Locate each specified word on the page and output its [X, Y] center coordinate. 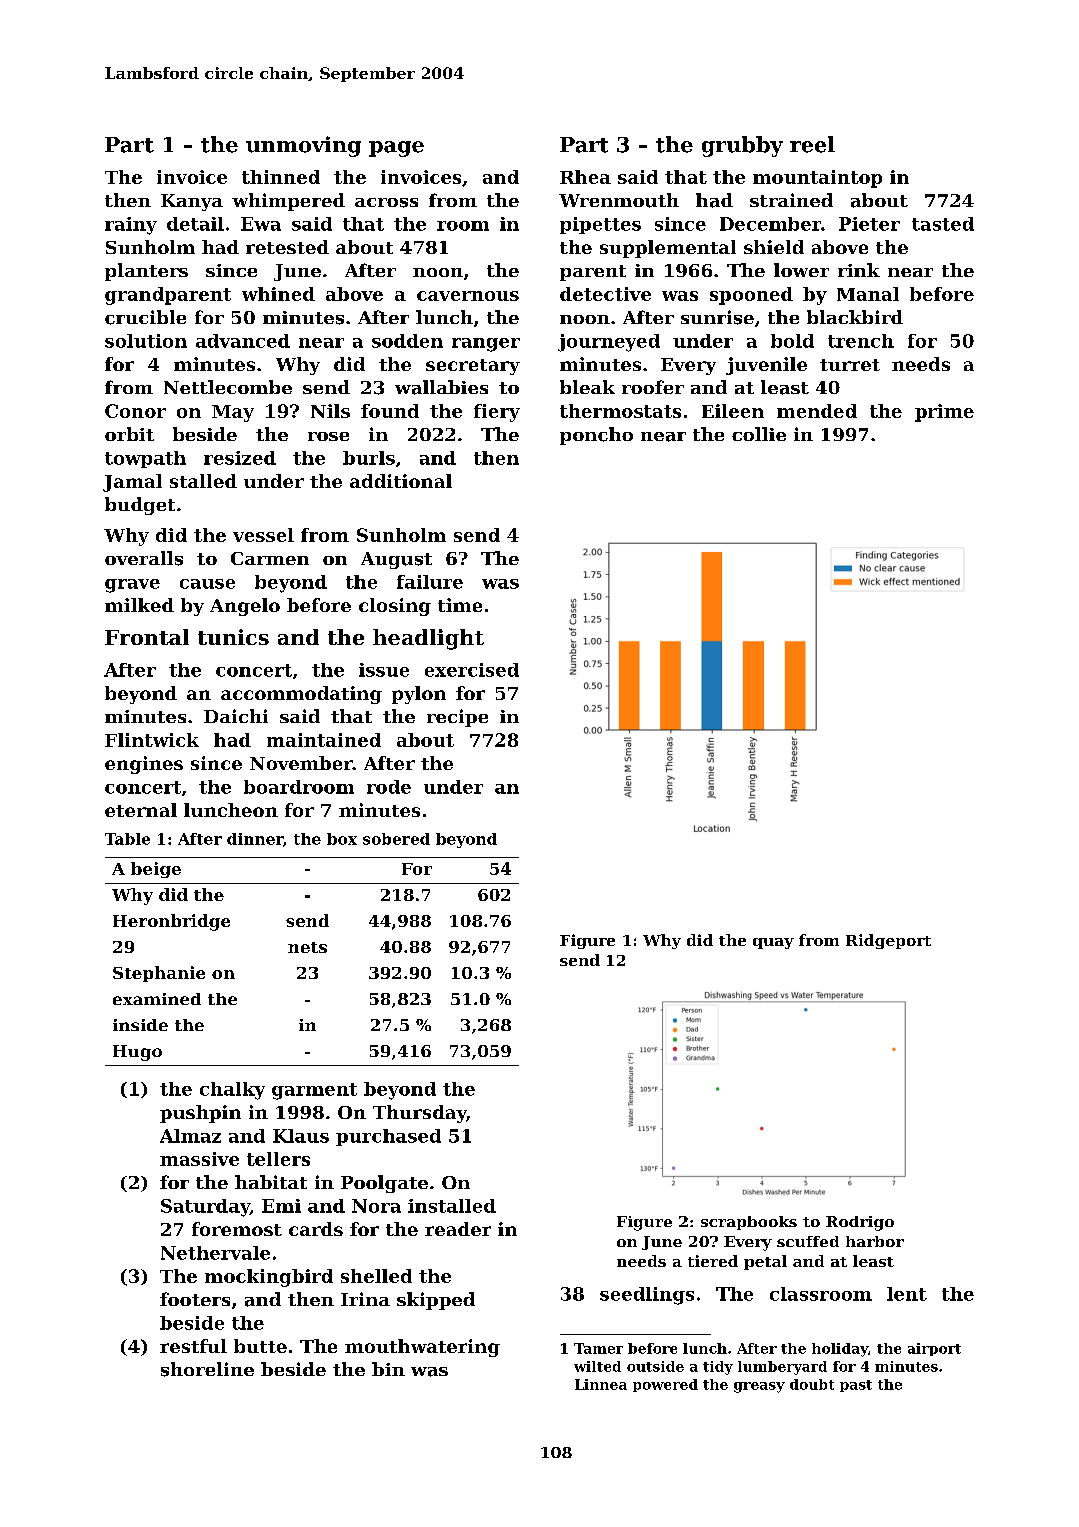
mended [817, 411]
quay [773, 943]
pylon [419, 695]
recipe [457, 718]
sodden [407, 341]
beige [156, 870]
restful [193, 1346]
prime [944, 413]
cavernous [468, 296]
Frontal [147, 637]
